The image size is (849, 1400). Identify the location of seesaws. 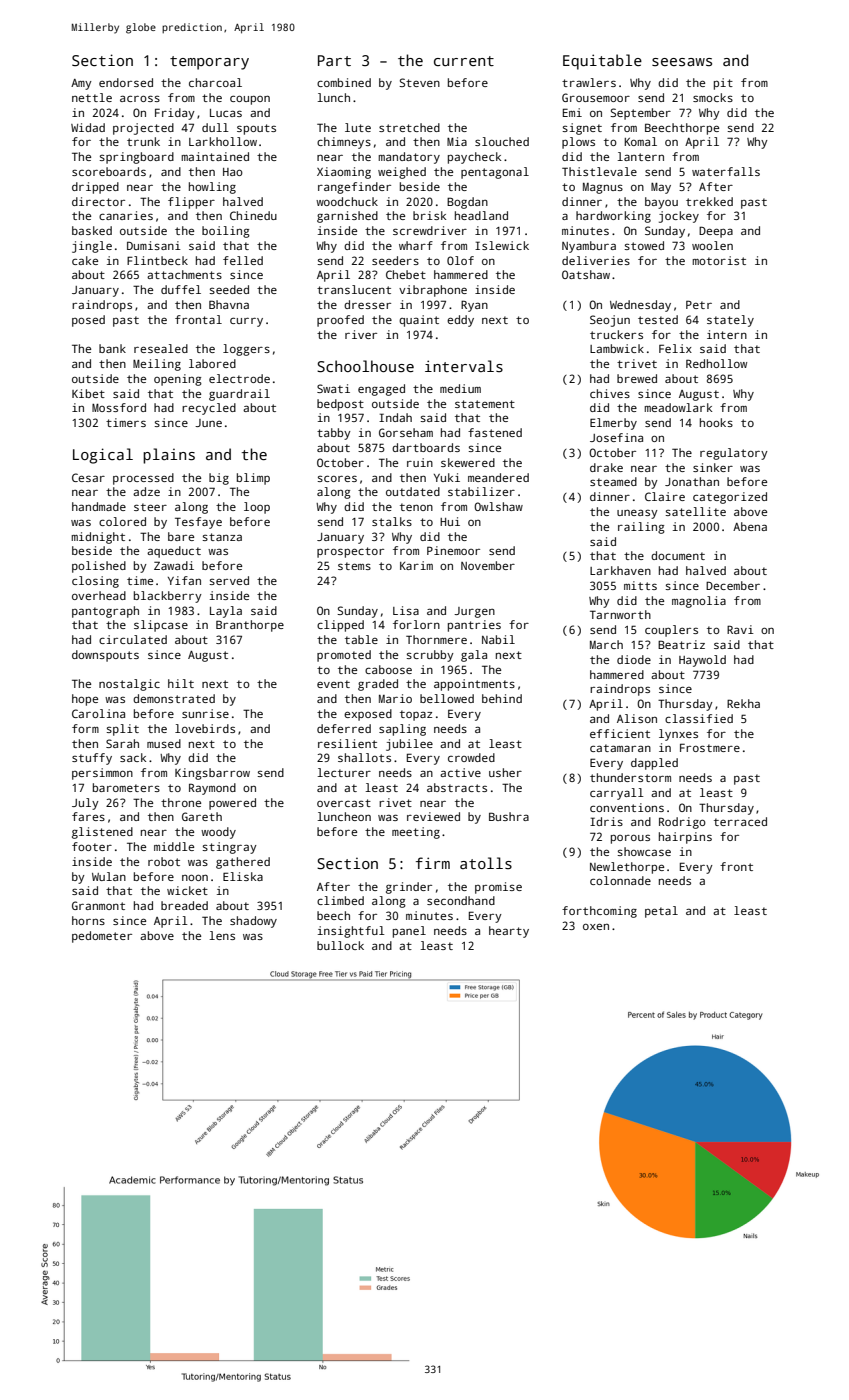
(682, 62).
